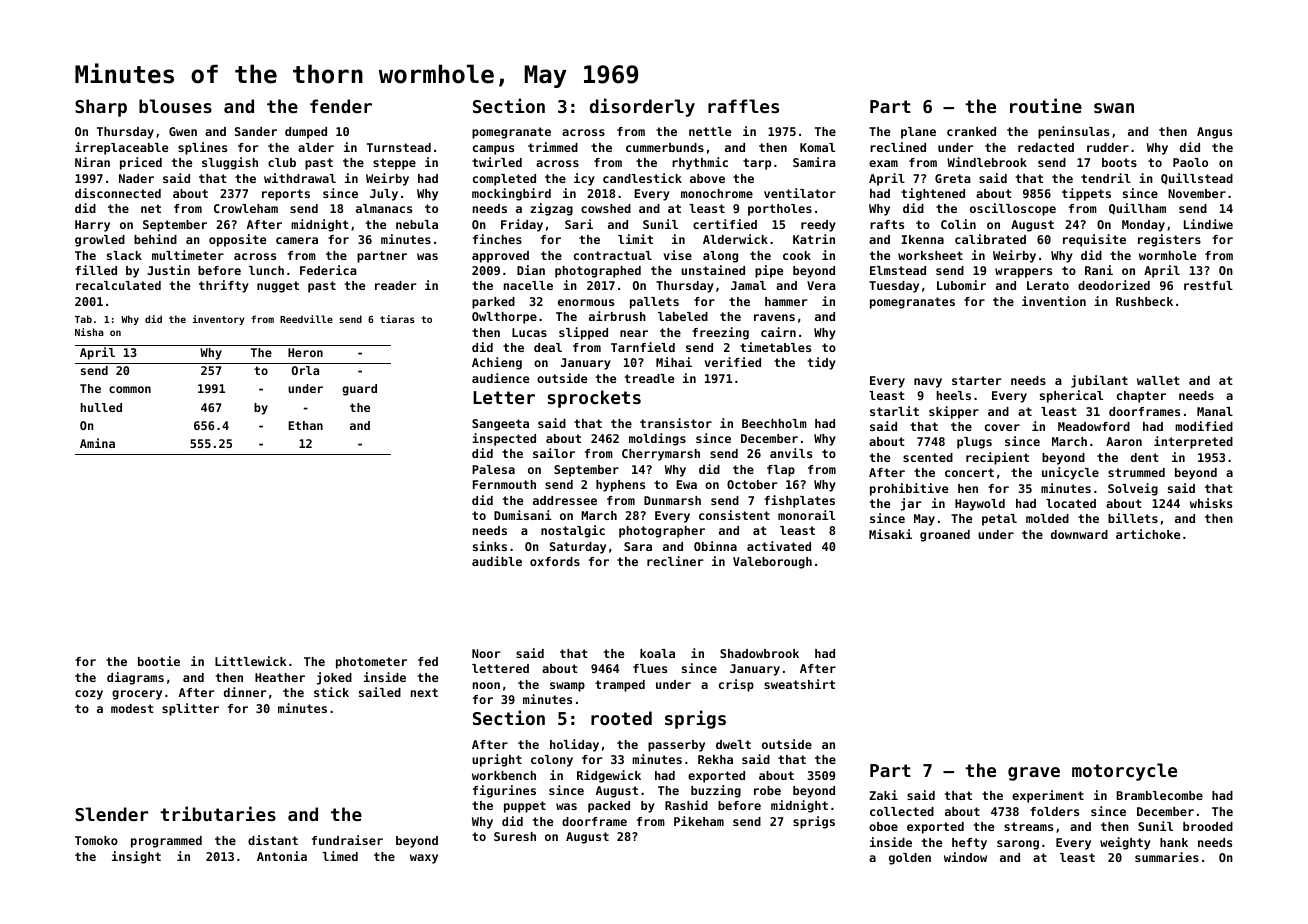  Describe the element at coordinates (1208, 285) in the image. I see `restful` at that location.
